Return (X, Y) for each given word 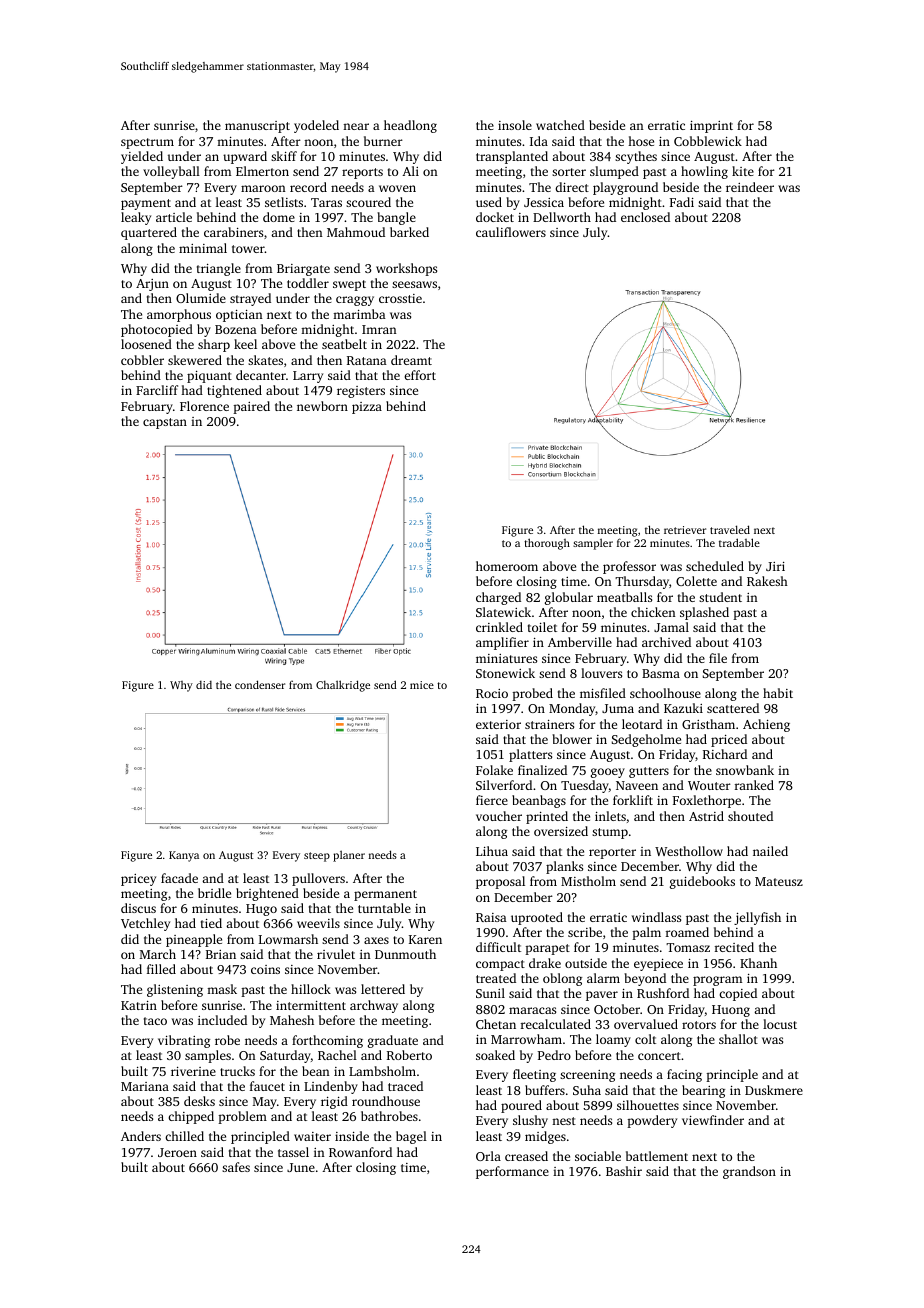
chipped (191, 1117)
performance (512, 1172)
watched (560, 125)
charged (498, 598)
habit (778, 693)
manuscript (257, 127)
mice (422, 685)
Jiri (775, 566)
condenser (260, 684)
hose (641, 141)
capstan (165, 423)
